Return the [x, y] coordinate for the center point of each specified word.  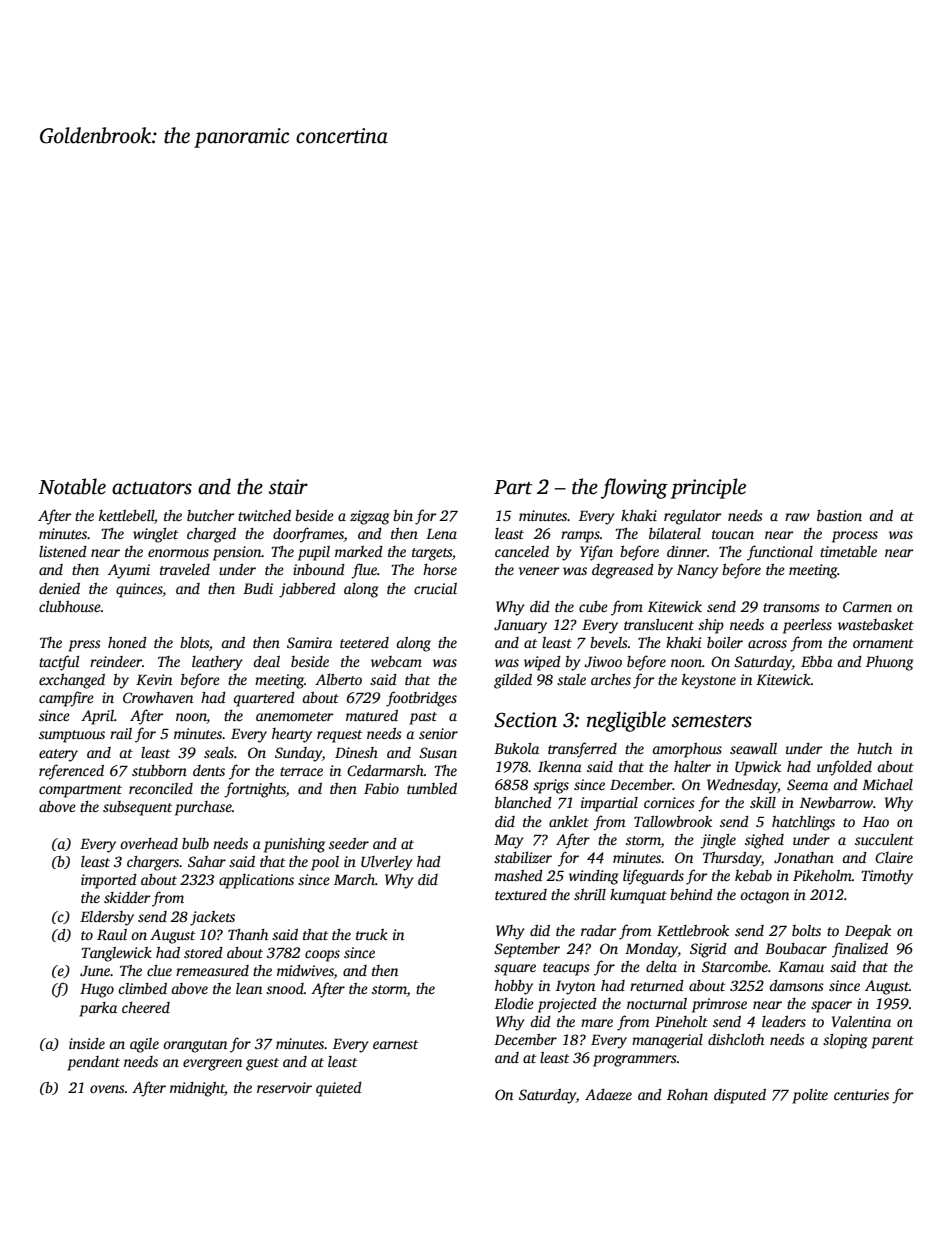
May [509, 842]
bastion [839, 515]
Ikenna [560, 766]
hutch [874, 748]
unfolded [844, 768]
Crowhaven [158, 697]
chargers [153, 863]
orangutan [195, 1046]
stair [288, 487]
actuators [152, 488]
